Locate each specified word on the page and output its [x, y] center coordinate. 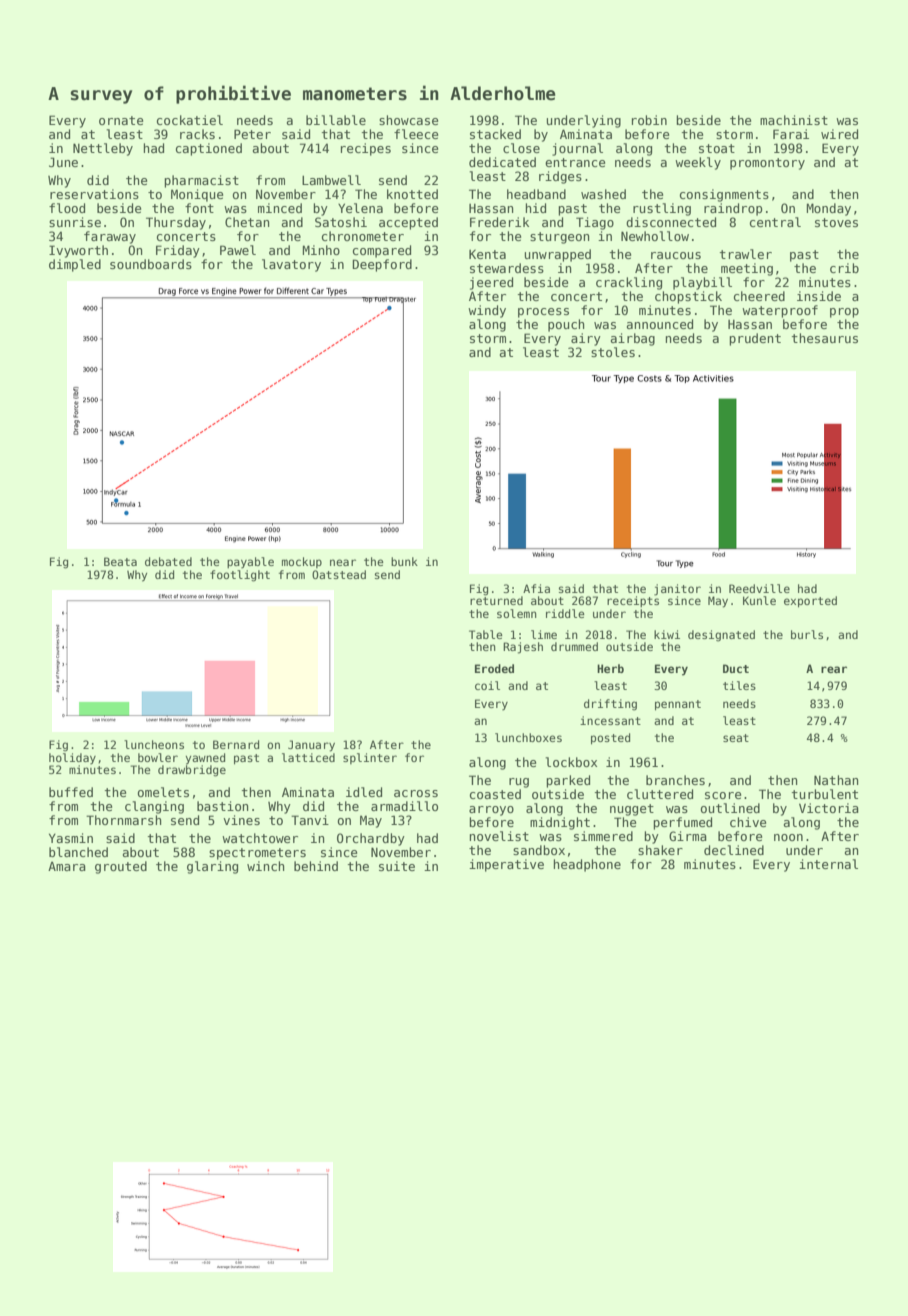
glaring [212, 867]
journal [577, 149]
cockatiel [190, 120]
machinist [794, 120]
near [343, 562]
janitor [677, 590]
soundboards [151, 264]
